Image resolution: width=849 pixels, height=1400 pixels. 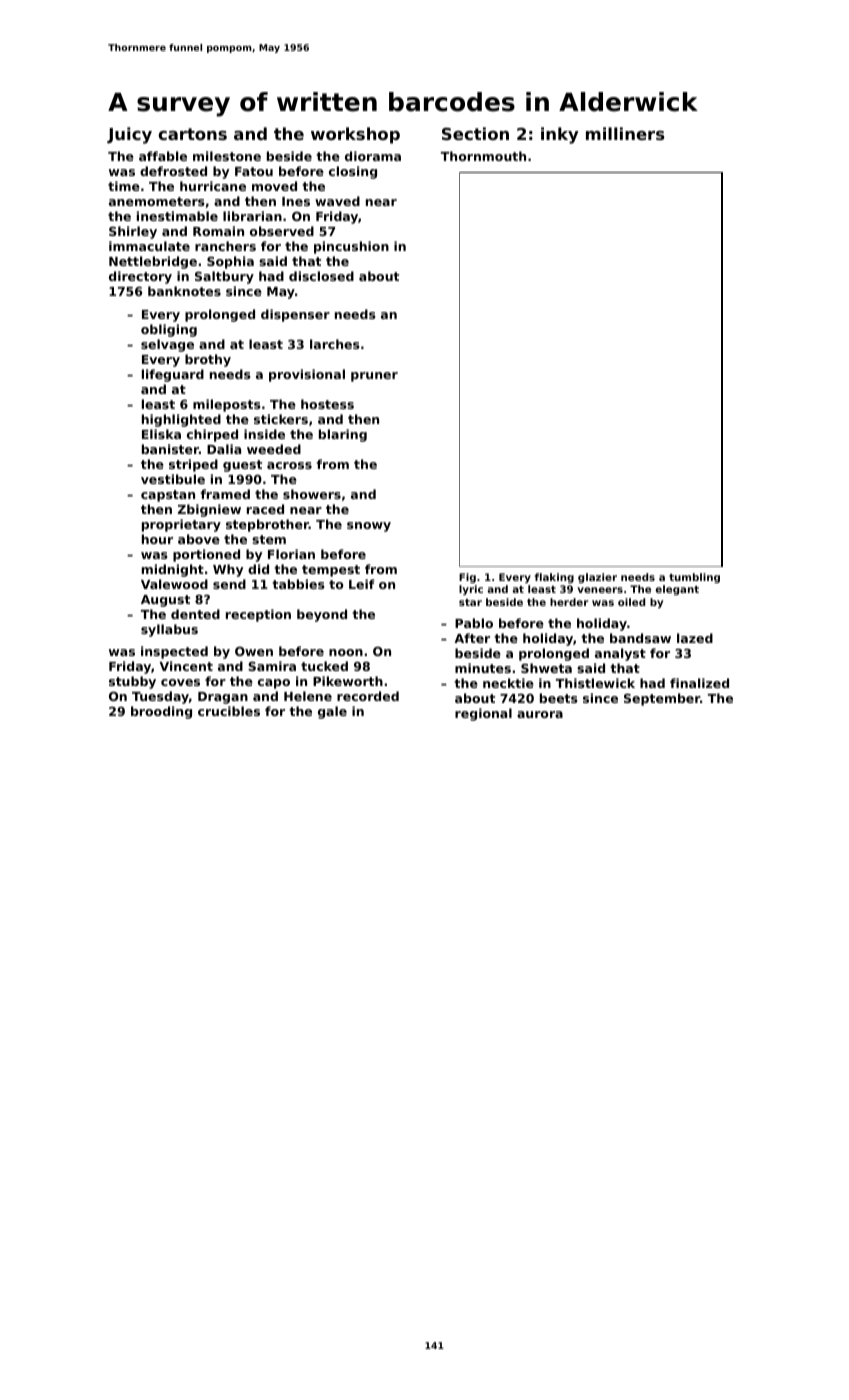 What do you see at coordinates (124, 186) in the page?
I see `time` at bounding box center [124, 186].
